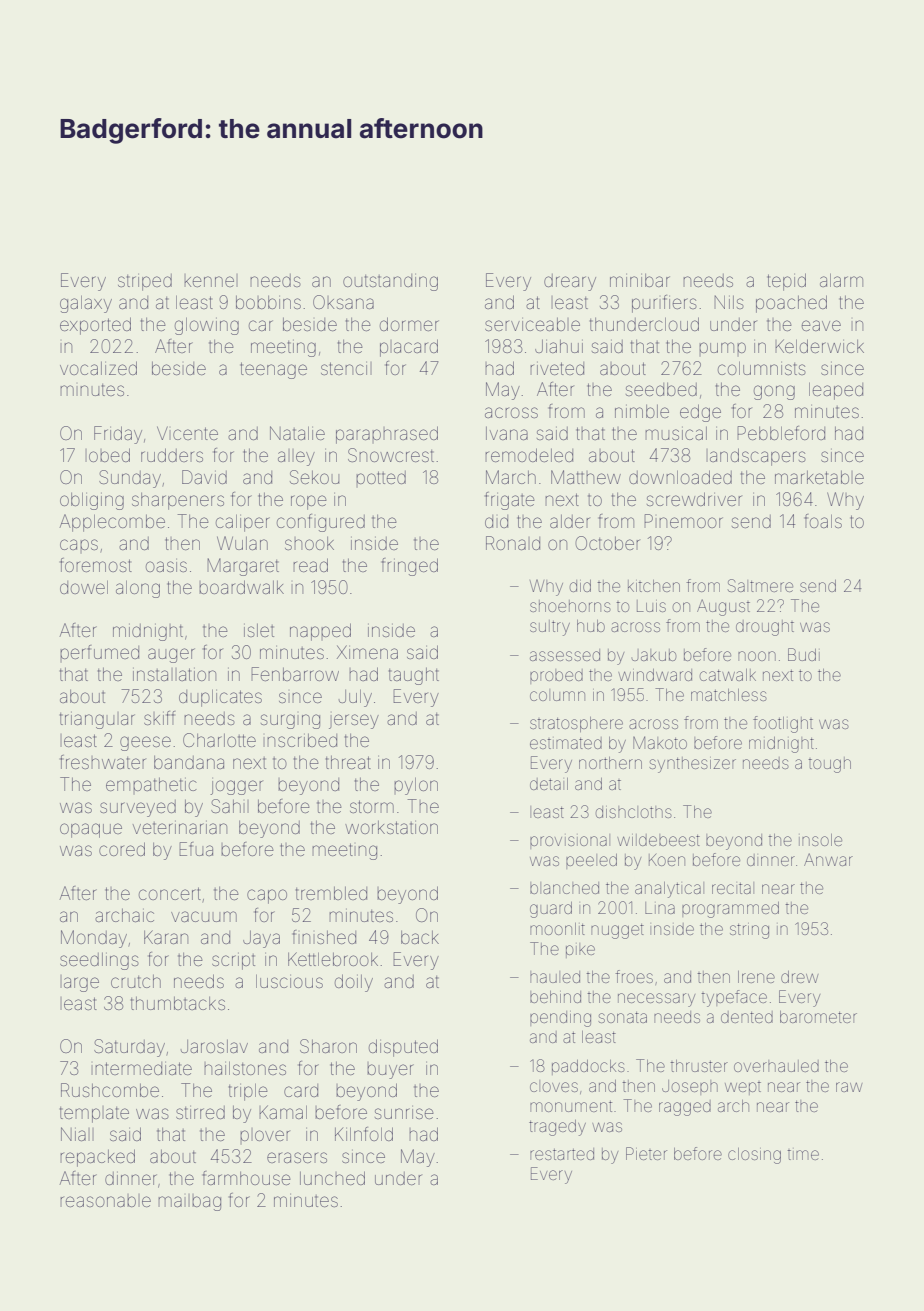 Image resolution: width=924 pixels, height=1311 pixels. Describe the element at coordinates (98, 368) in the page. I see `vocalized` at that location.
